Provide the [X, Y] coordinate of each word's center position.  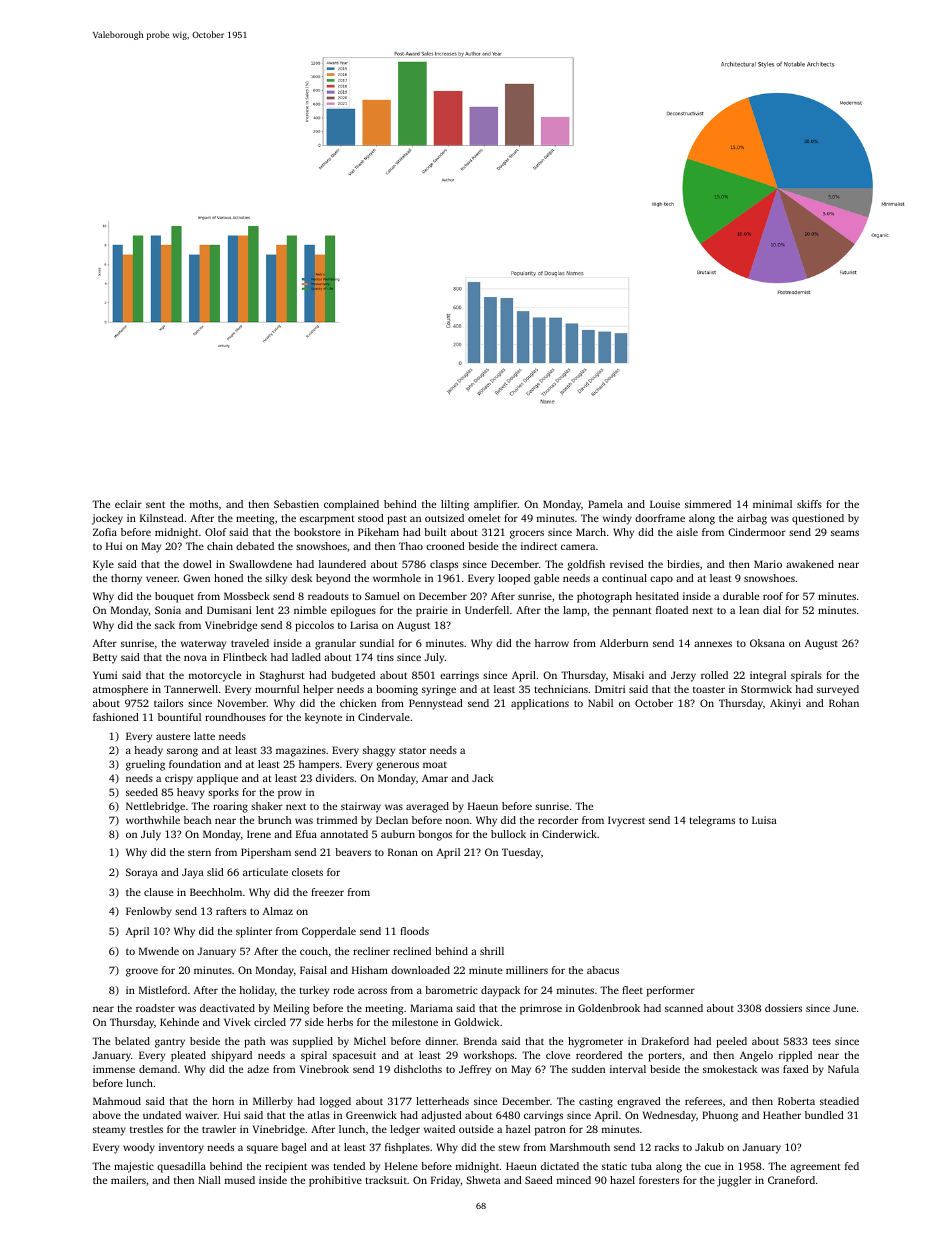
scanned [684, 1008]
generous [397, 766]
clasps [444, 565]
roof [773, 596]
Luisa [764, 820]
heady [148, 751]
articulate [265, 872]
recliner [371, 951]
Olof [216, 532]
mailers [128, 1180]
